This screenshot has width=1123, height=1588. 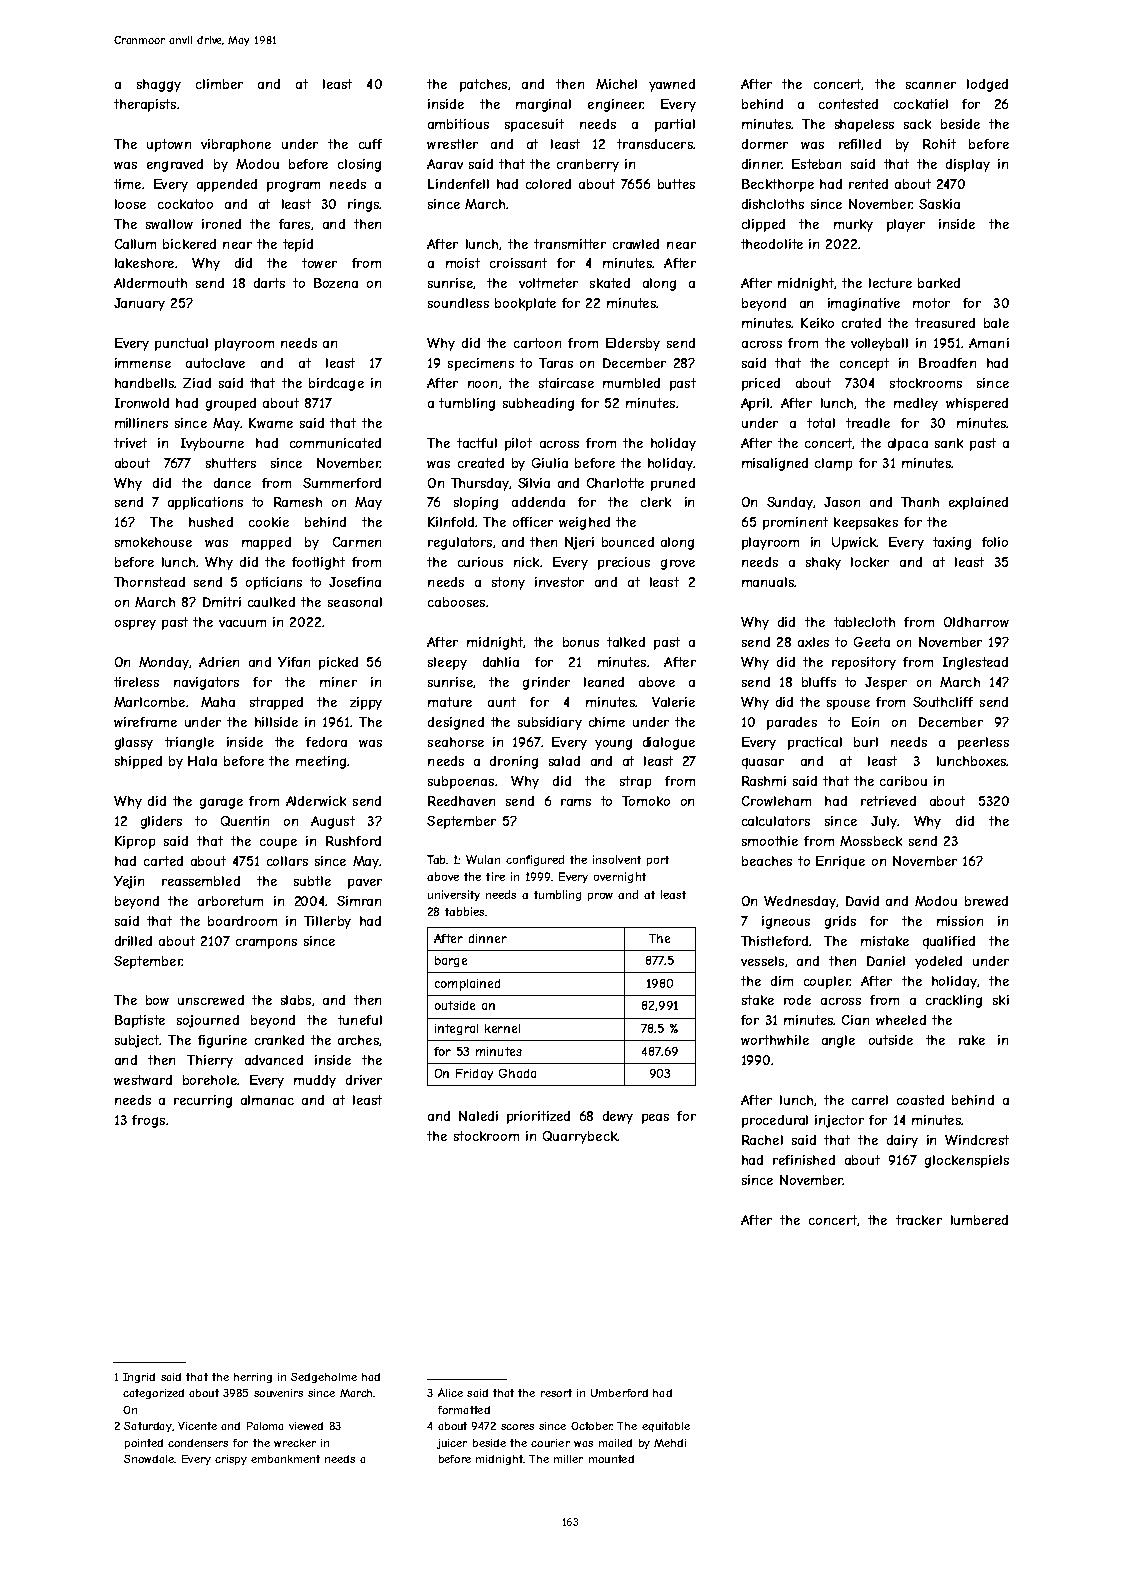 I want to click on Jason, so click(x=842, y=502).
